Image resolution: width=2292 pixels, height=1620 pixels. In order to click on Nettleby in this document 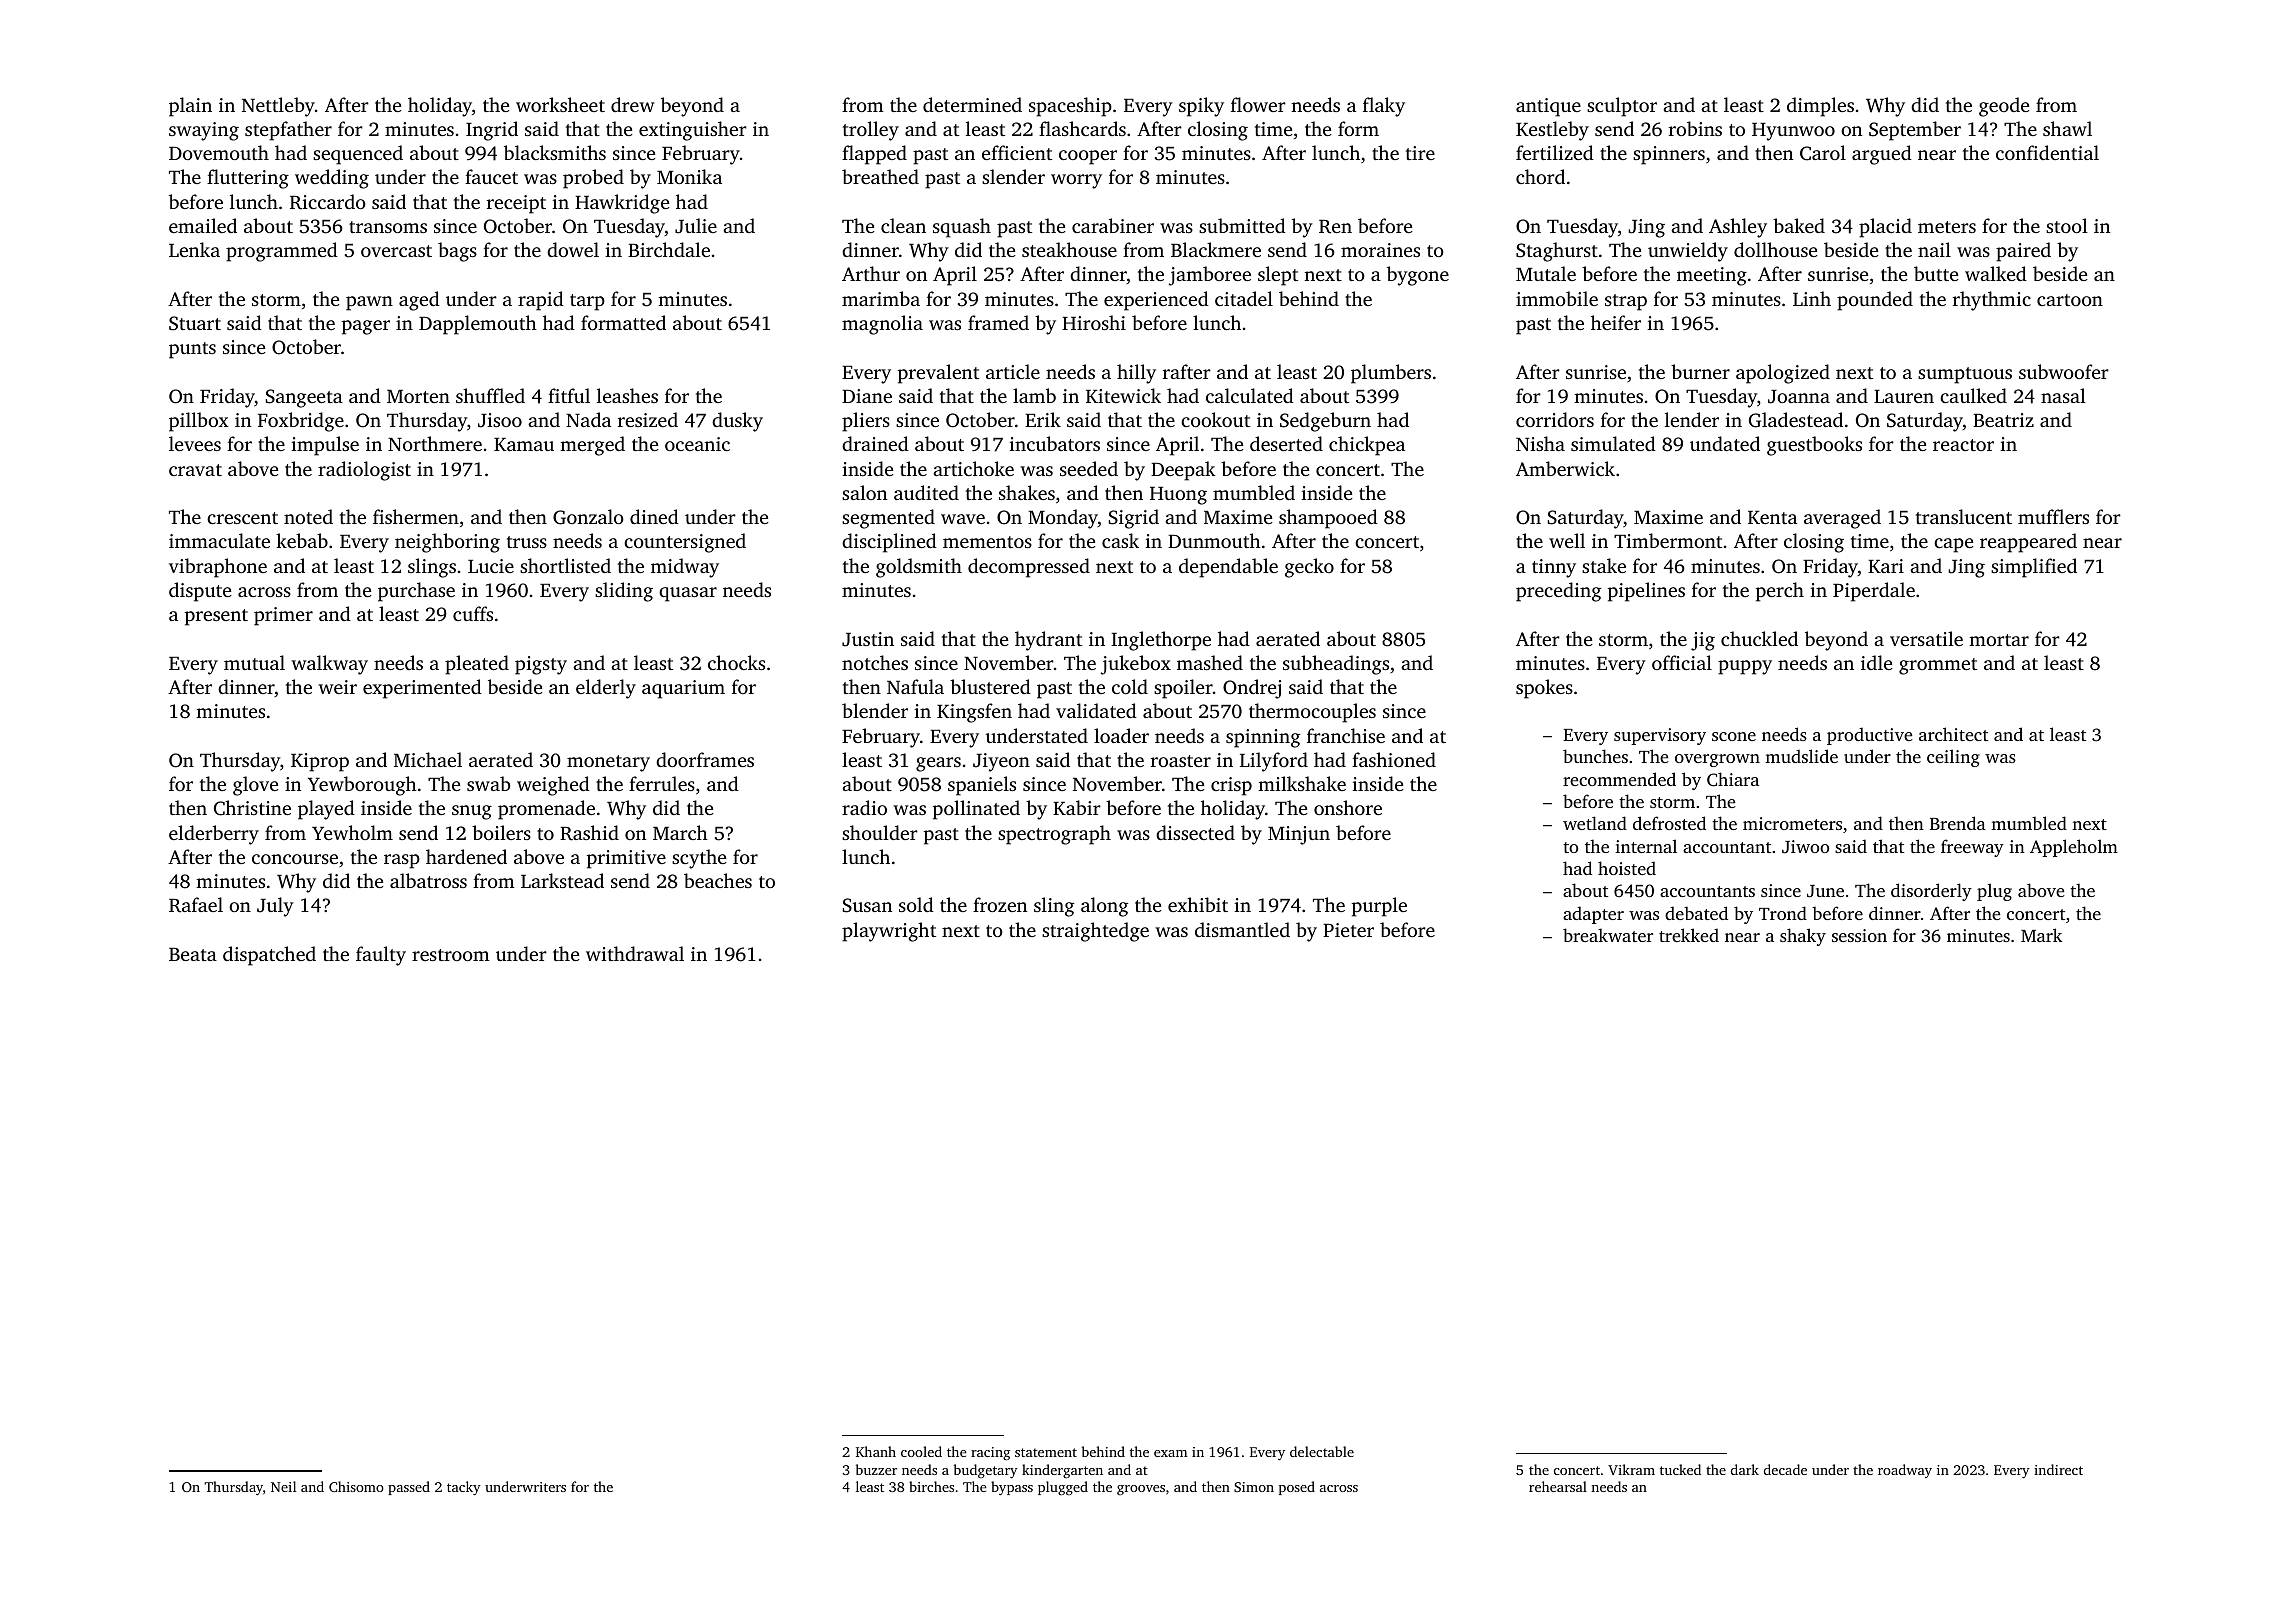, I will do `click(278, 107)`.
